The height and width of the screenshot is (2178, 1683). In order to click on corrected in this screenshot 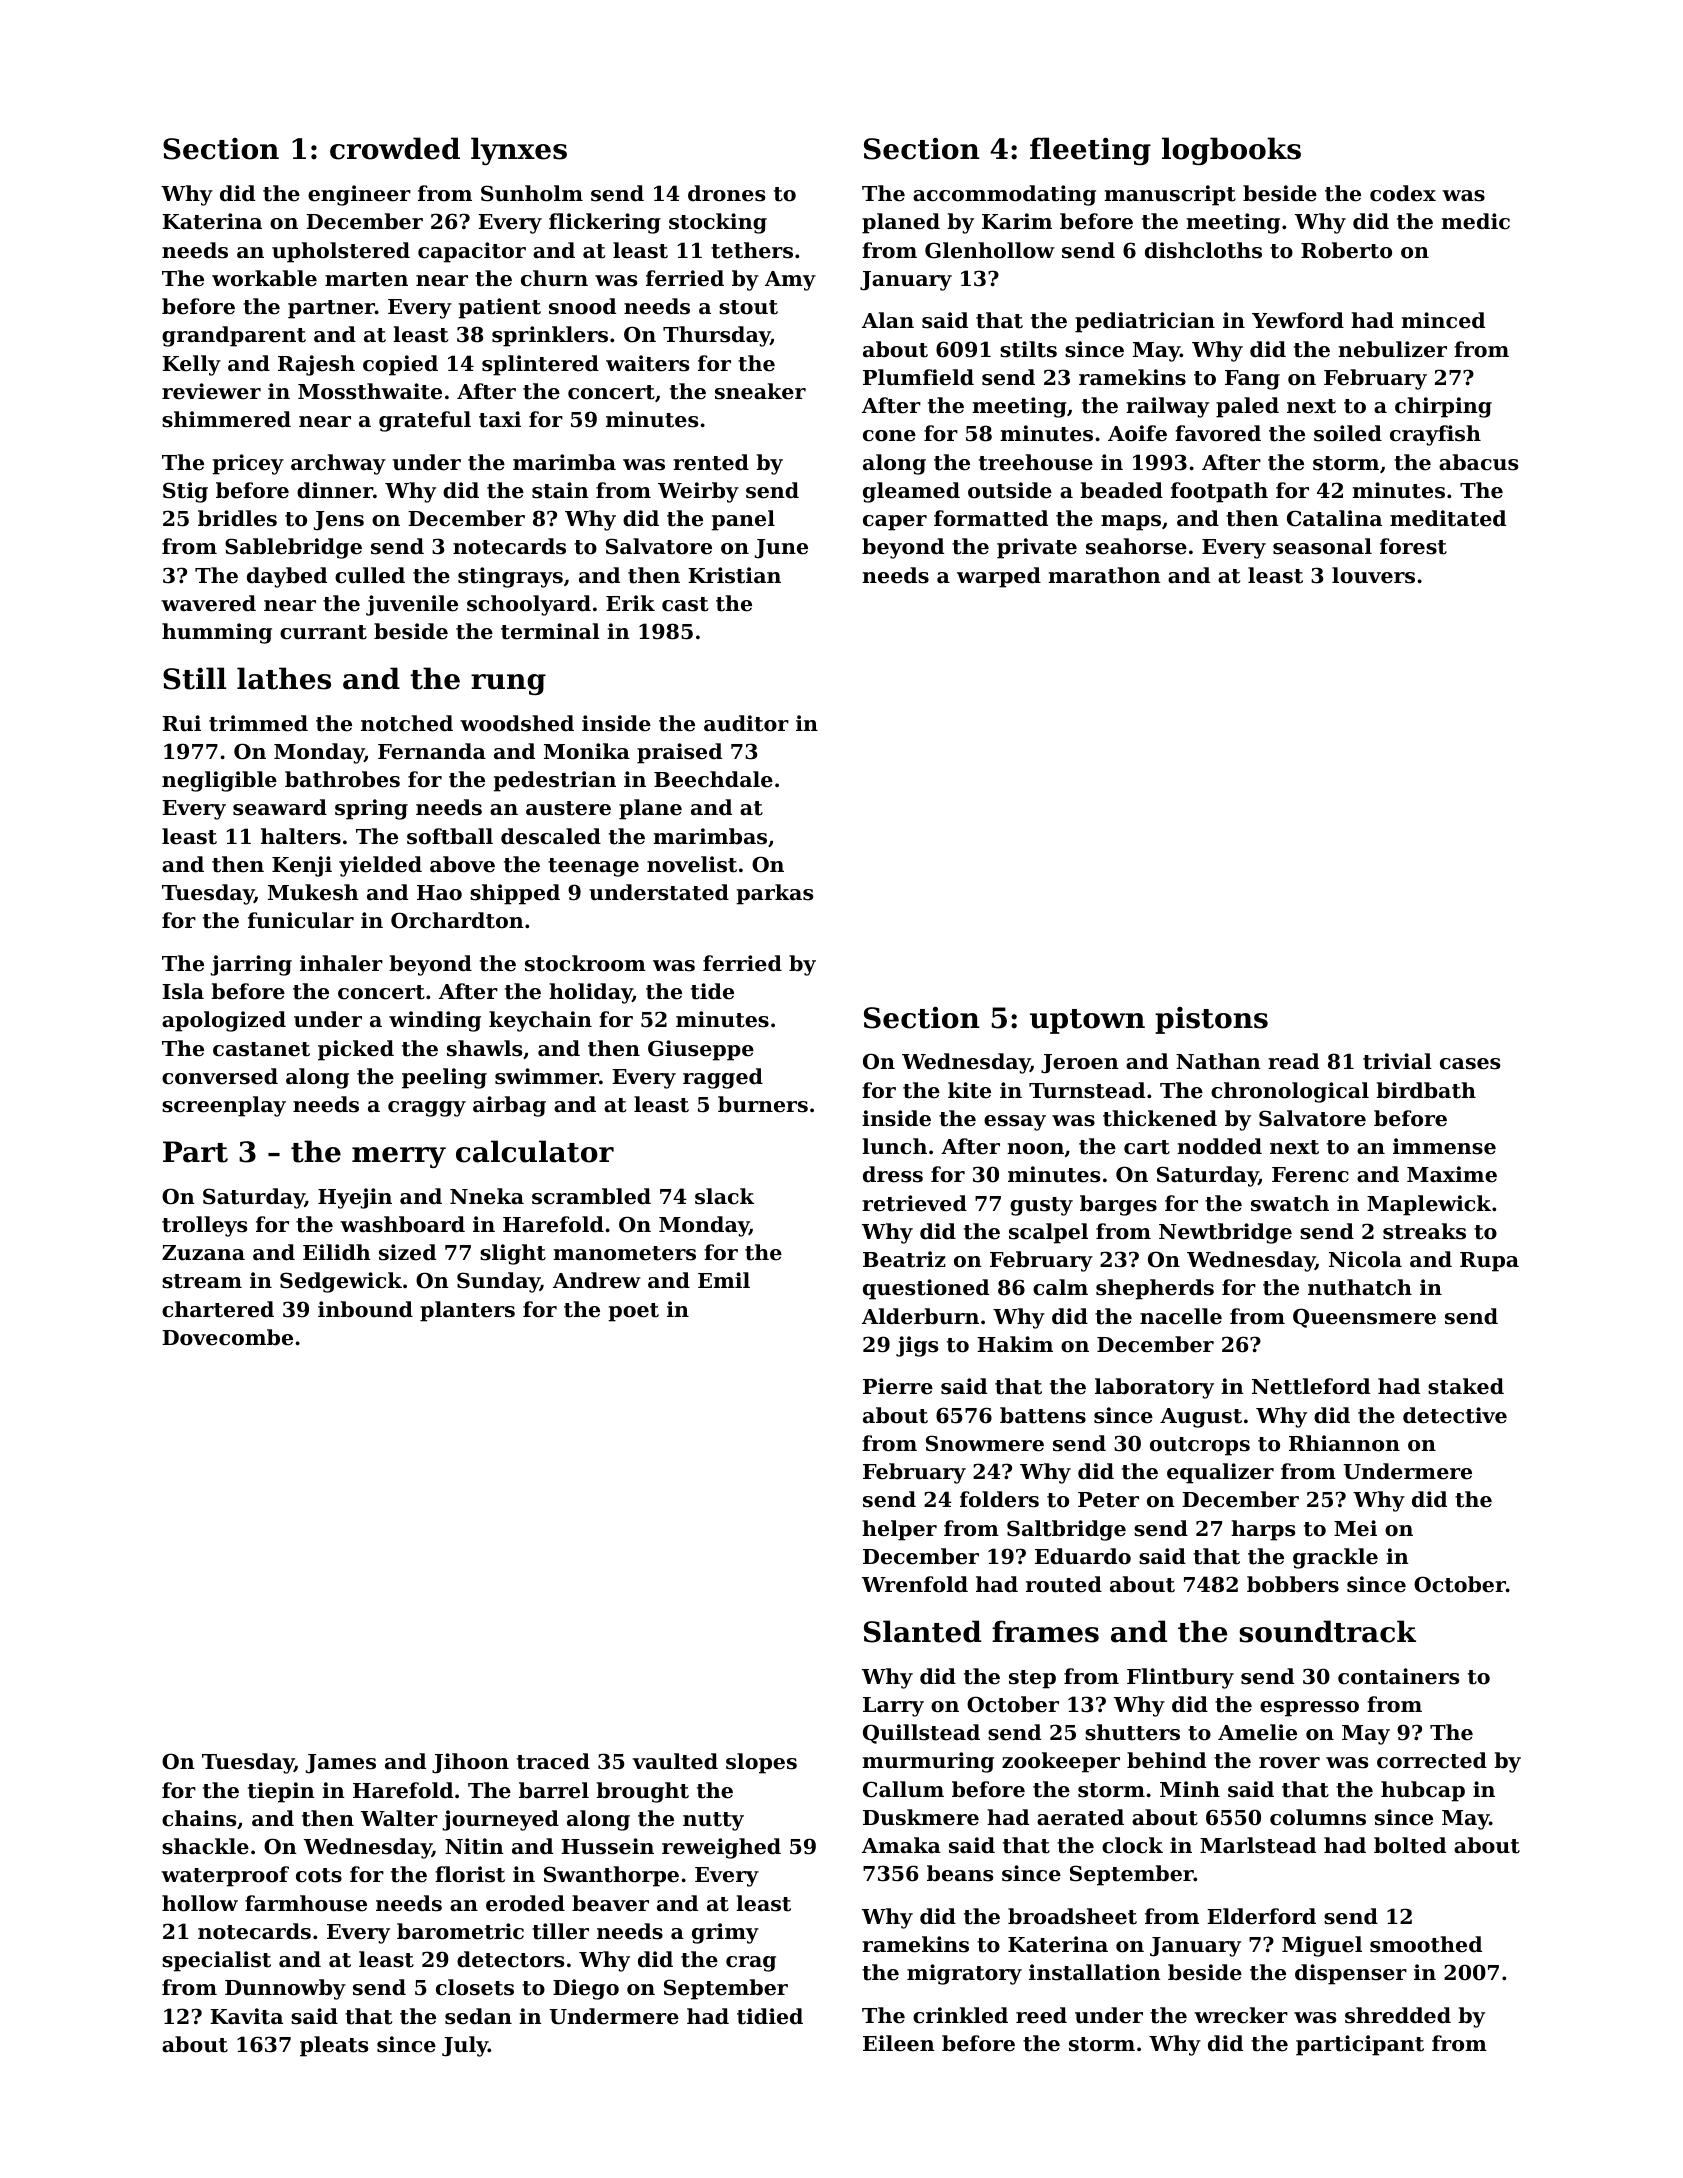, I will do `click(1432, 1760)`.
